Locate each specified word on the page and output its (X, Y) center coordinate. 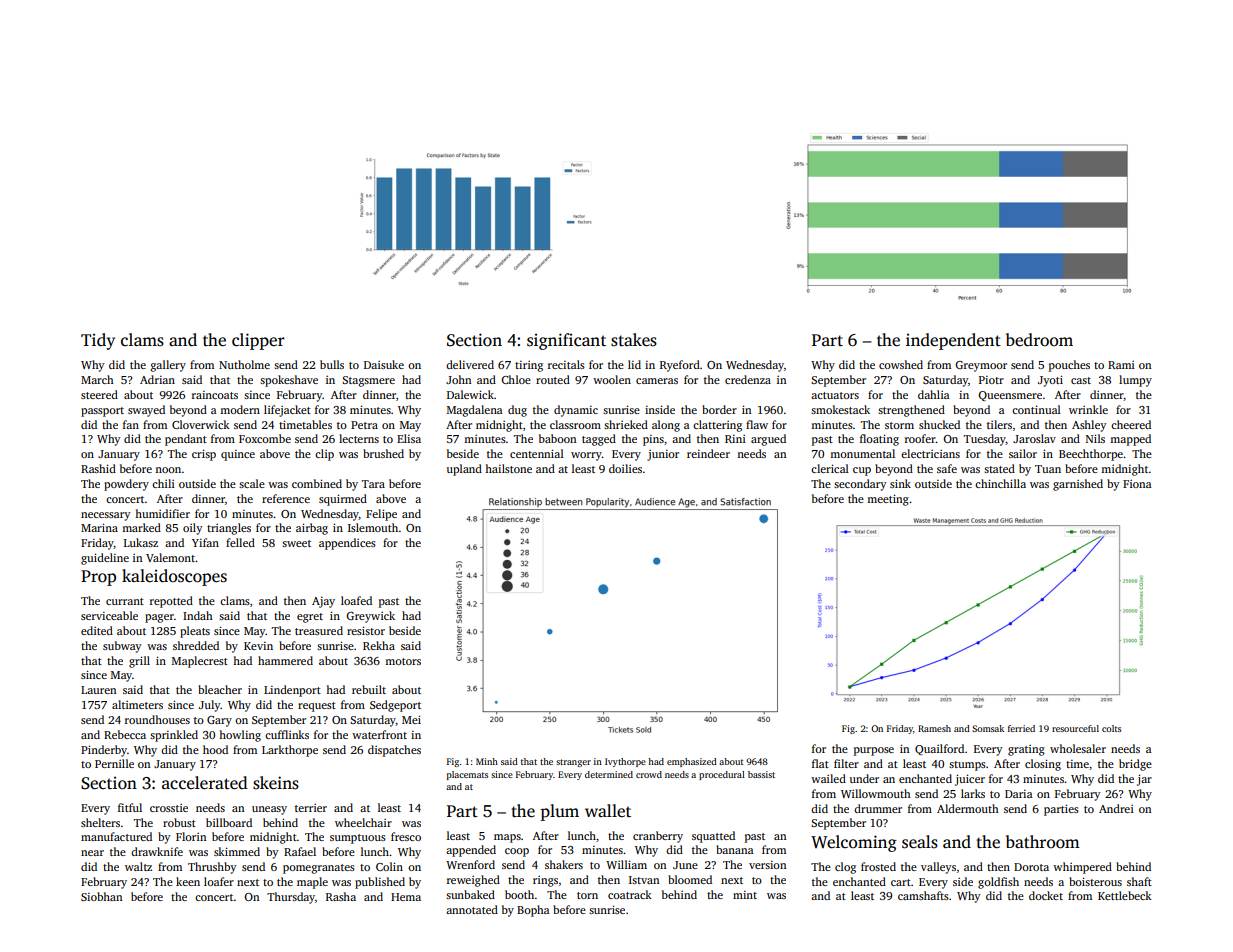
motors (403, 661)
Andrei (1116, 808)
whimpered (1082, 868)
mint (745, 895)
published (380, 883)
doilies (625, 468)
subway (122, 647)
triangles (229, 529)
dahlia (934, 394)
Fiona (1137, 484)
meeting (888, 500)
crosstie (169, 808)
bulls (332, 364)
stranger (573, 763)
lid (634, 364)
